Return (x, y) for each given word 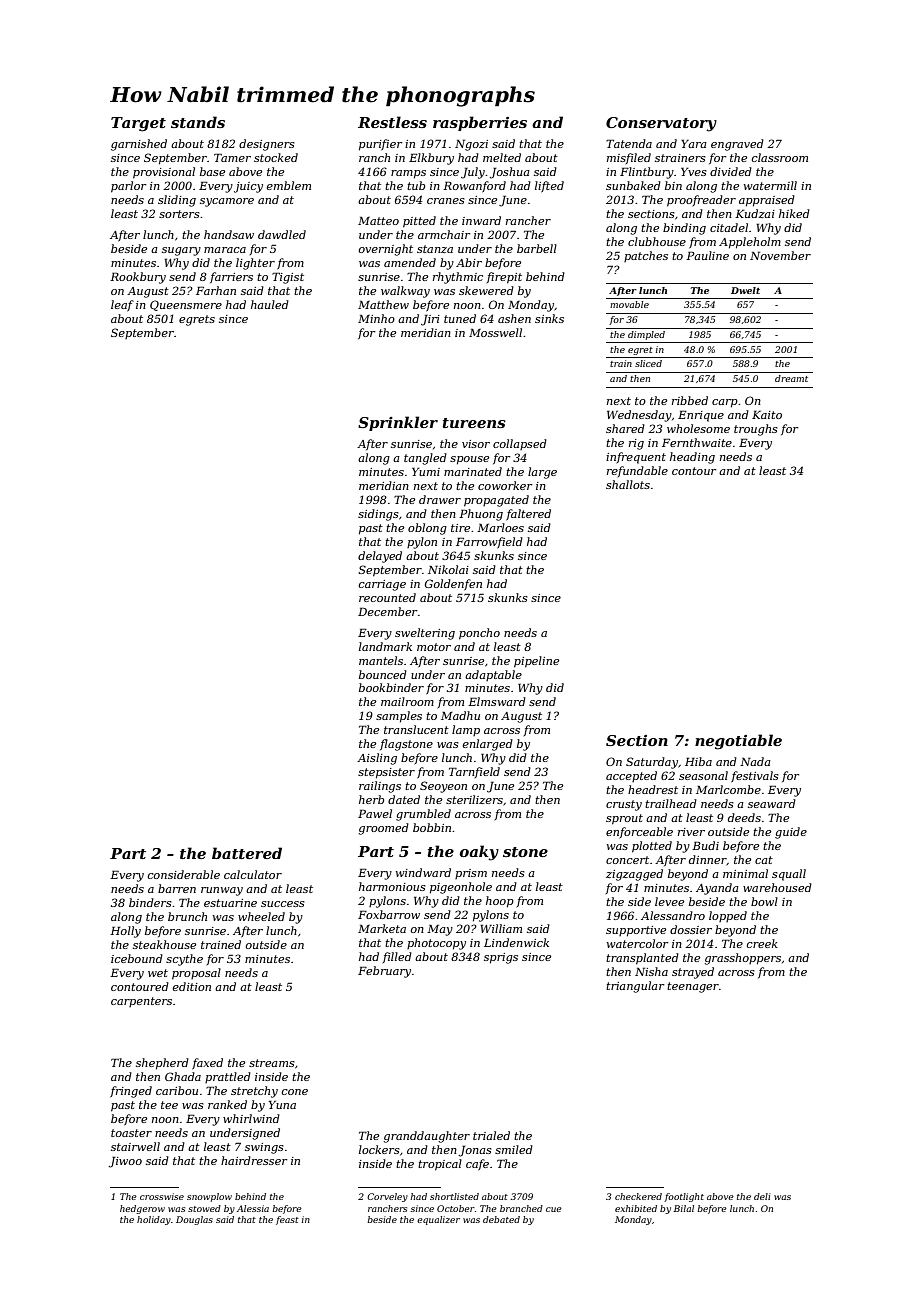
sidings (378, 515)
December (388, 611)
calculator (253, 874)
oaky (479, 853)
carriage (382, 585)
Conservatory (661, 124)
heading (692, 458)
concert (627, 860)
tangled (425, 459)
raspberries (480, 123)
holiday (154, 1220)
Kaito (767, 414)
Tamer (232, 157)
